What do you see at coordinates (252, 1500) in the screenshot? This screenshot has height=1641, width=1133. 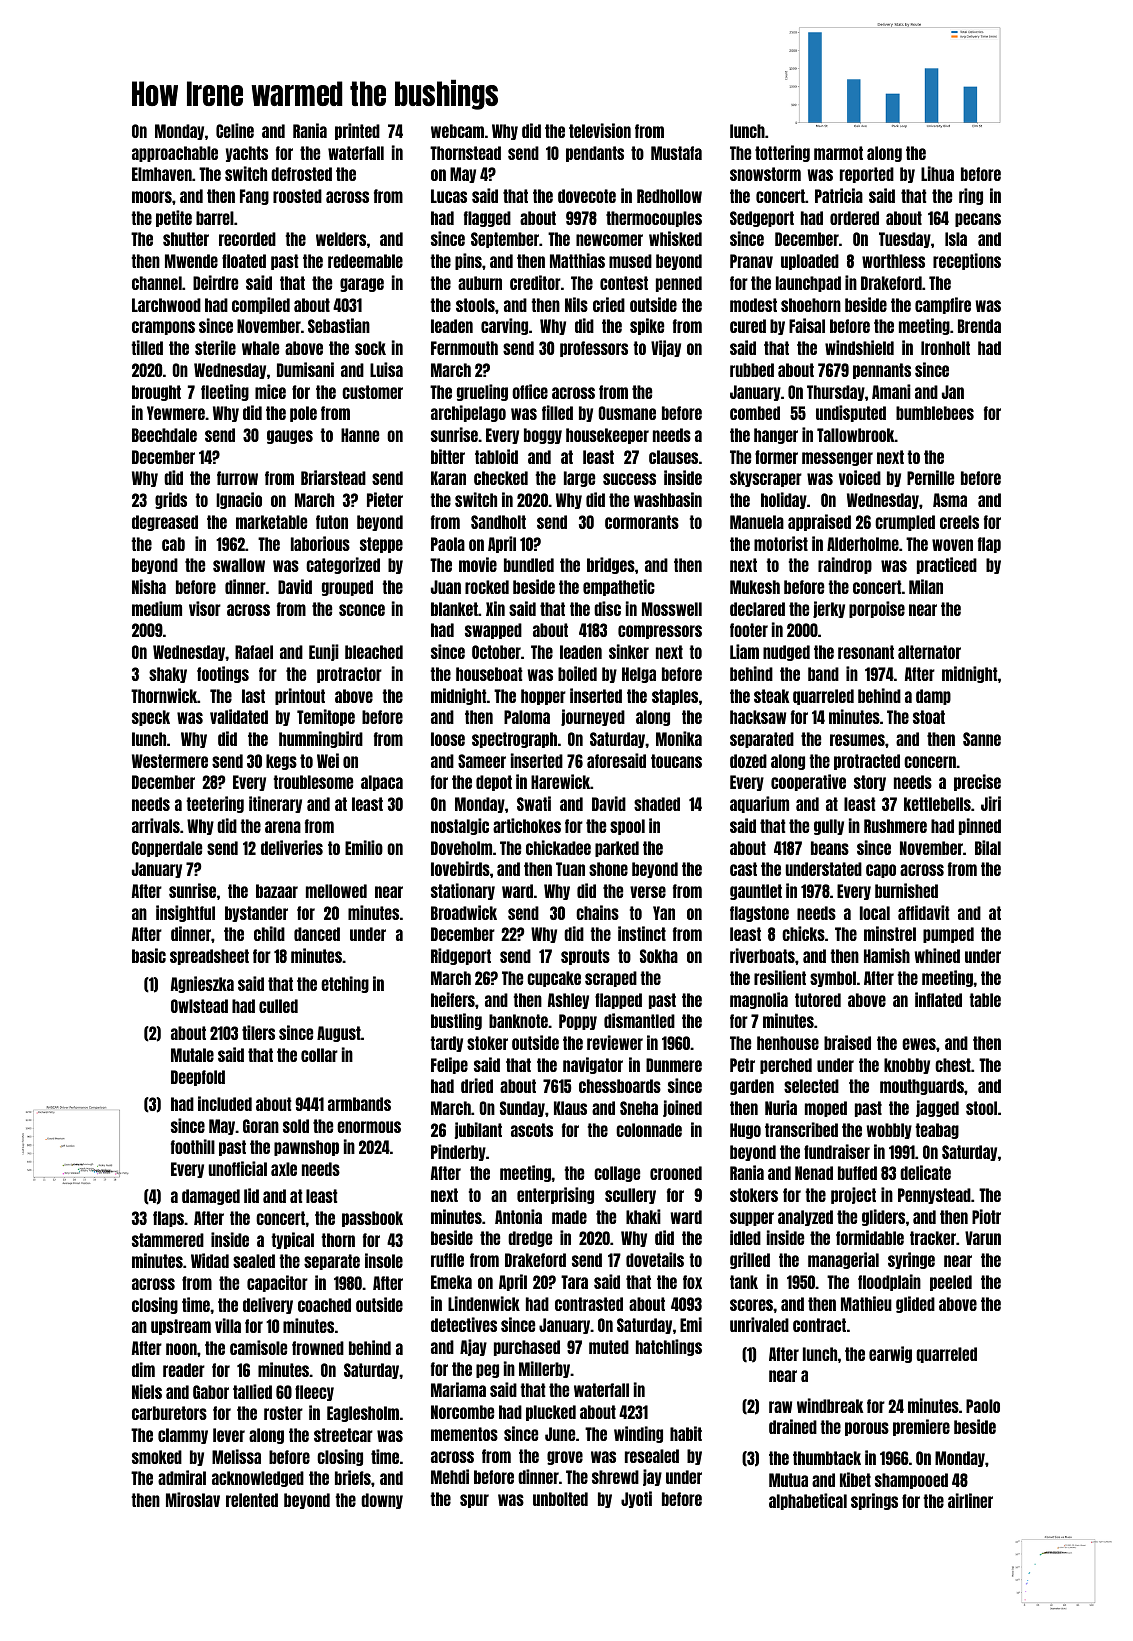 I see `relented` at bounding box center [252, 1500].
